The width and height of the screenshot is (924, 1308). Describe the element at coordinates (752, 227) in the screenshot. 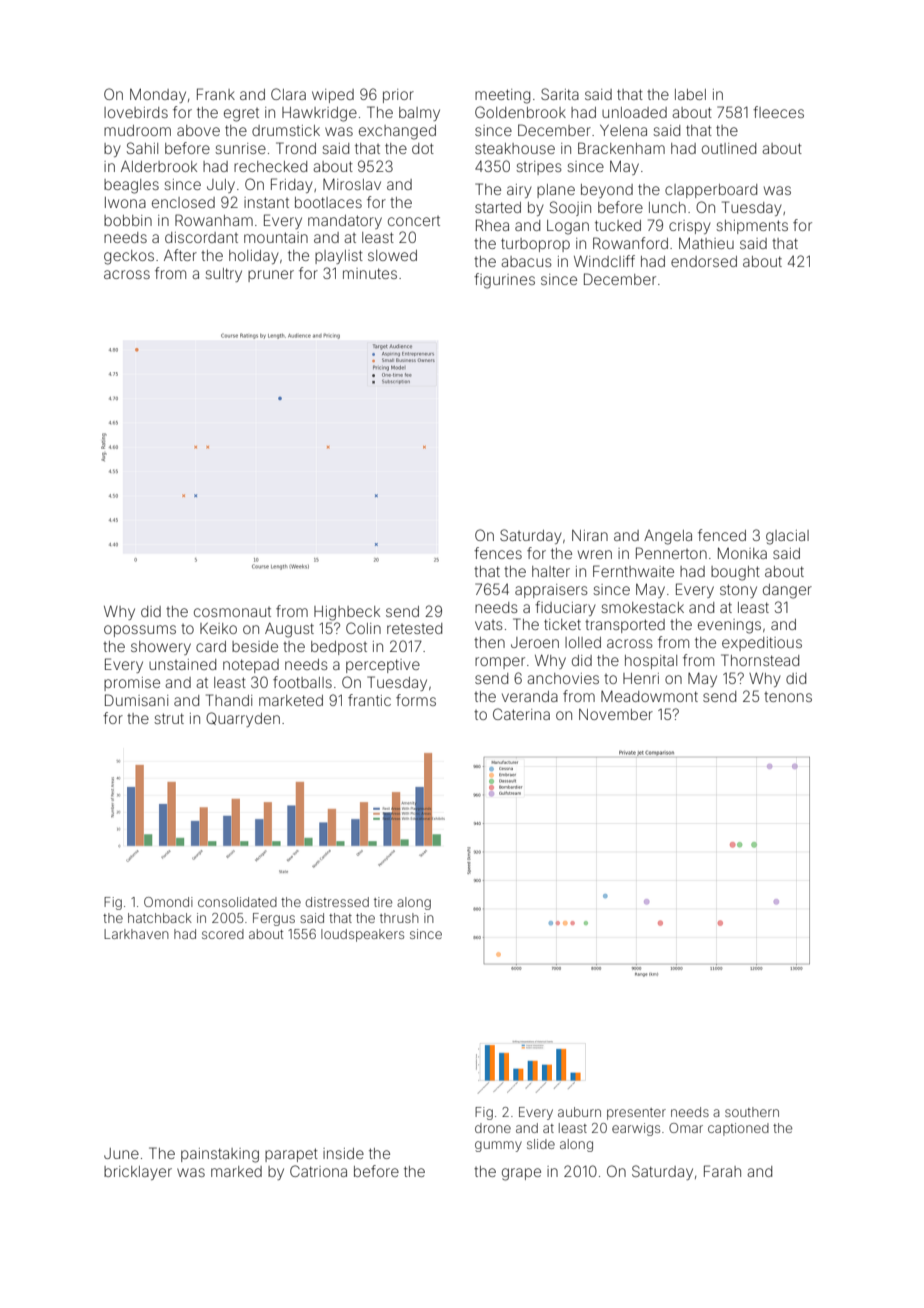

I see `shipments` at that location.
